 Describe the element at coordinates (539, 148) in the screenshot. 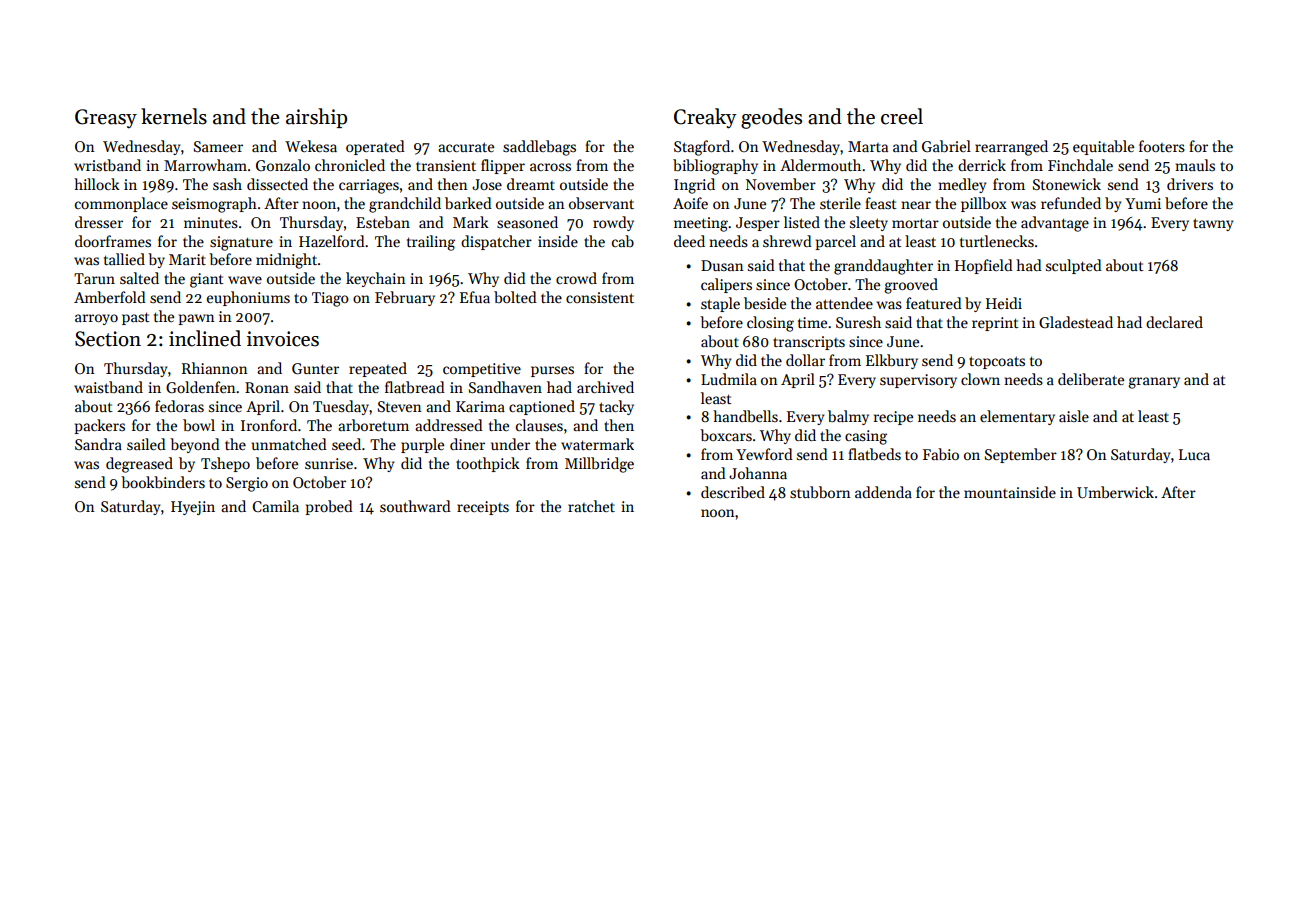

I see `saddlebags` at that location.
